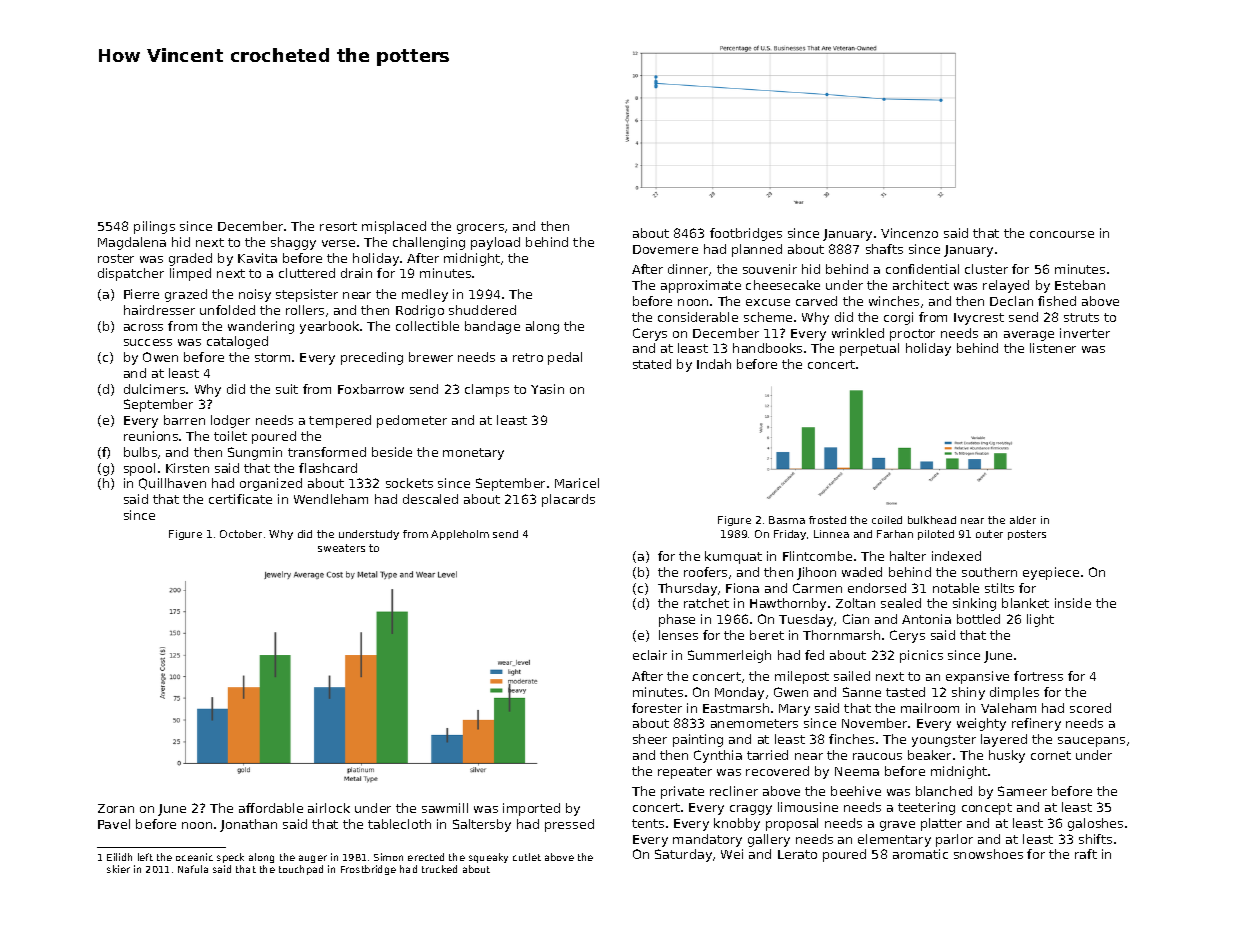  What do you see at coordinates (736, 708) in the screenshot?
I see `Eastmarsh` at bounding box center [736, 708].
